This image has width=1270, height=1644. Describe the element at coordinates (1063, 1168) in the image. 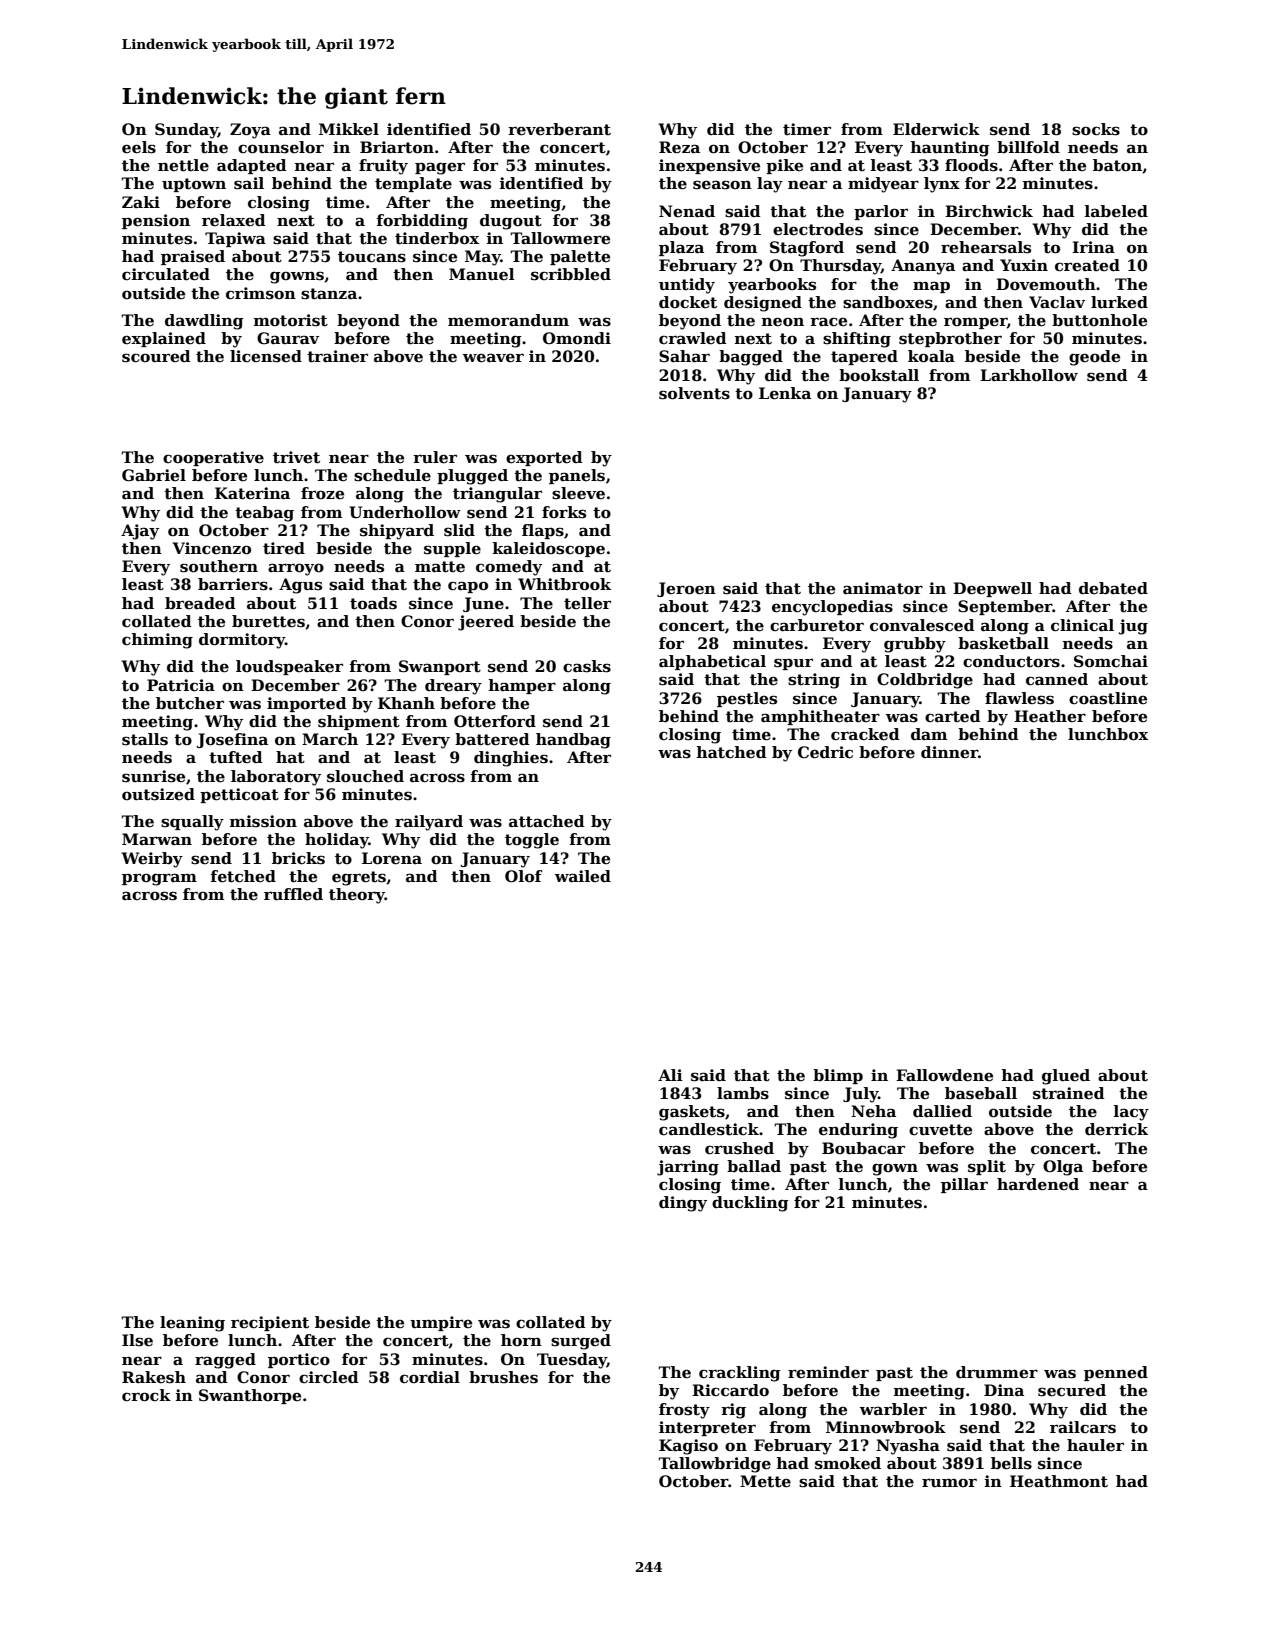

I see `Olga` at that location.
